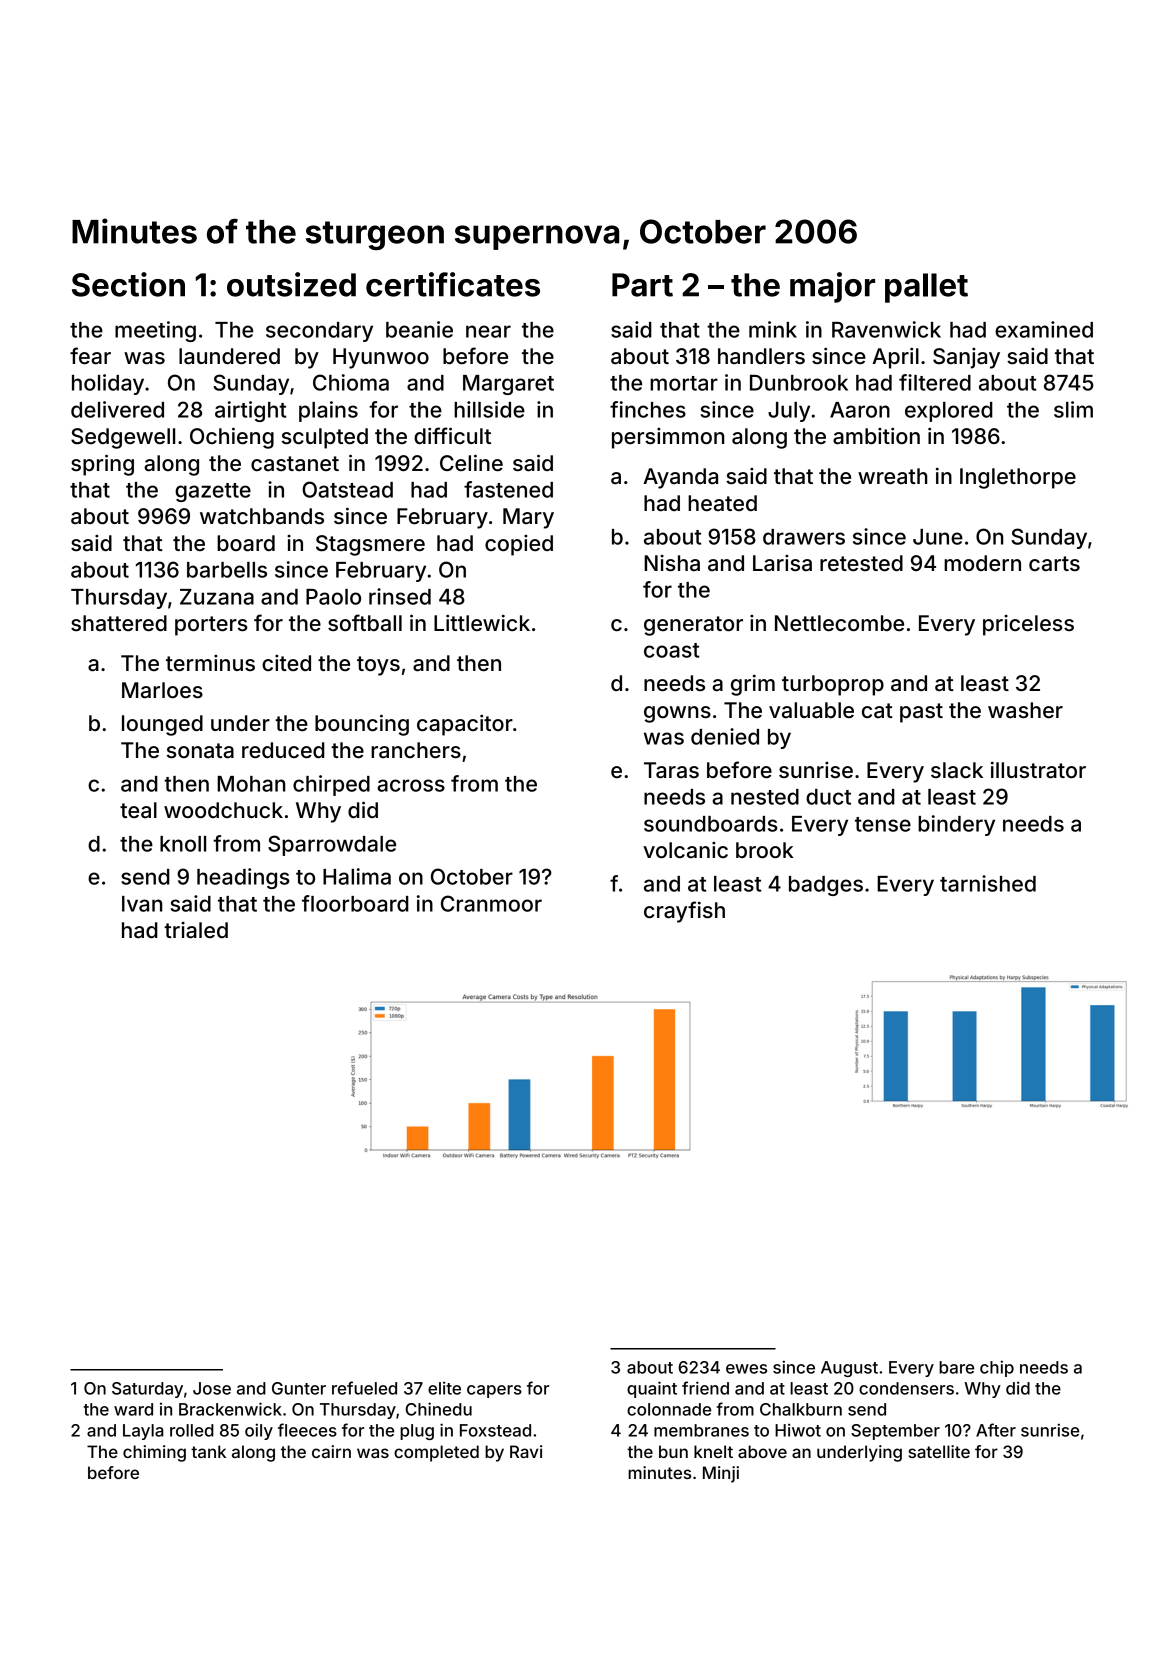 The width and height of the screenshot is (1165, 1654). Describe the element at coordinates (251, 784) in the screenshot. I see `Mohan` at that location.
